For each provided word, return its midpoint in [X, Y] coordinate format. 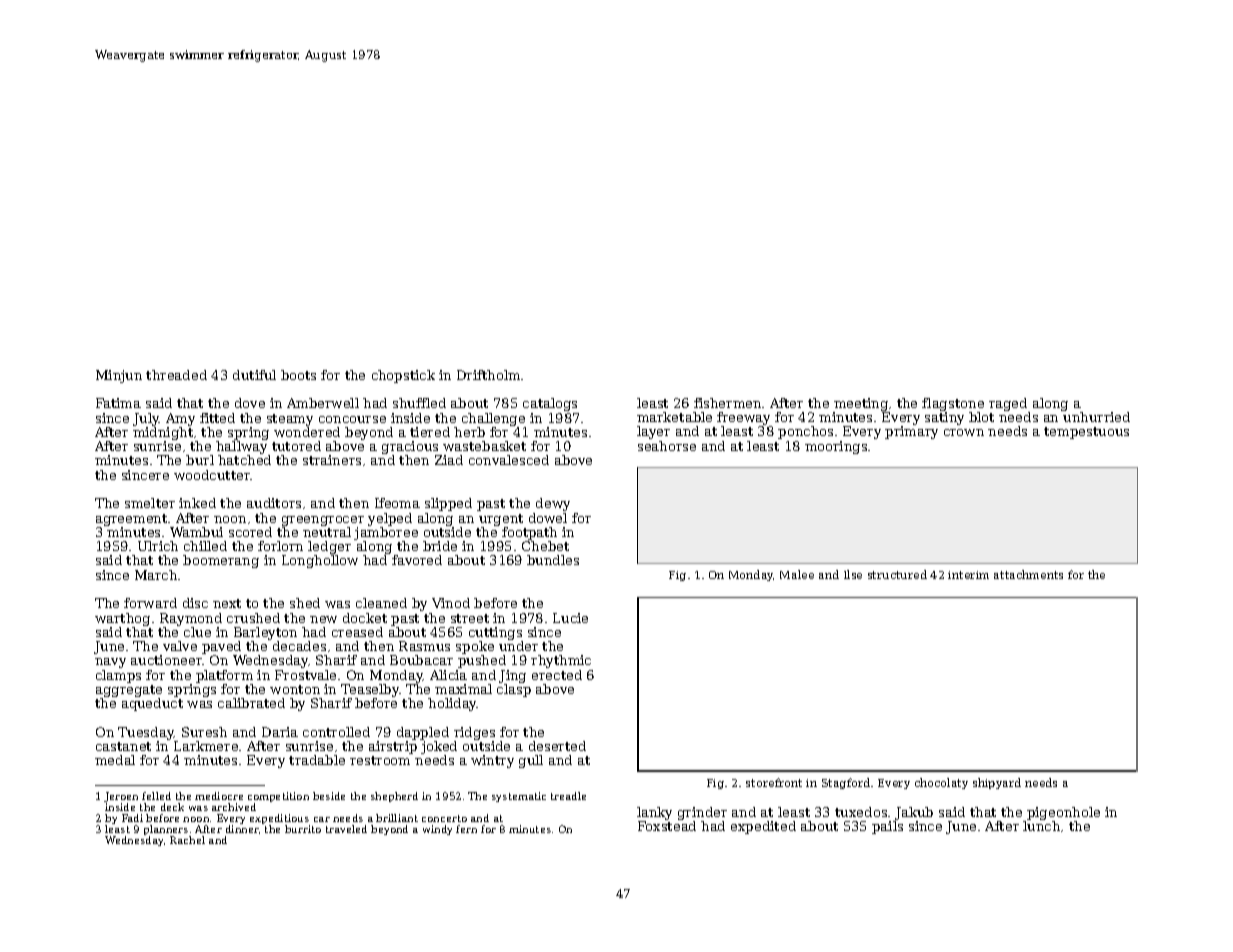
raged [1008, 404]
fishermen [727, 403]
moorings [836, 447]
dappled [423, 733]
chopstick [403, 376]
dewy [553, 504]
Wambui [196, 532]
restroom [380, 760]
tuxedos [861, 812]
